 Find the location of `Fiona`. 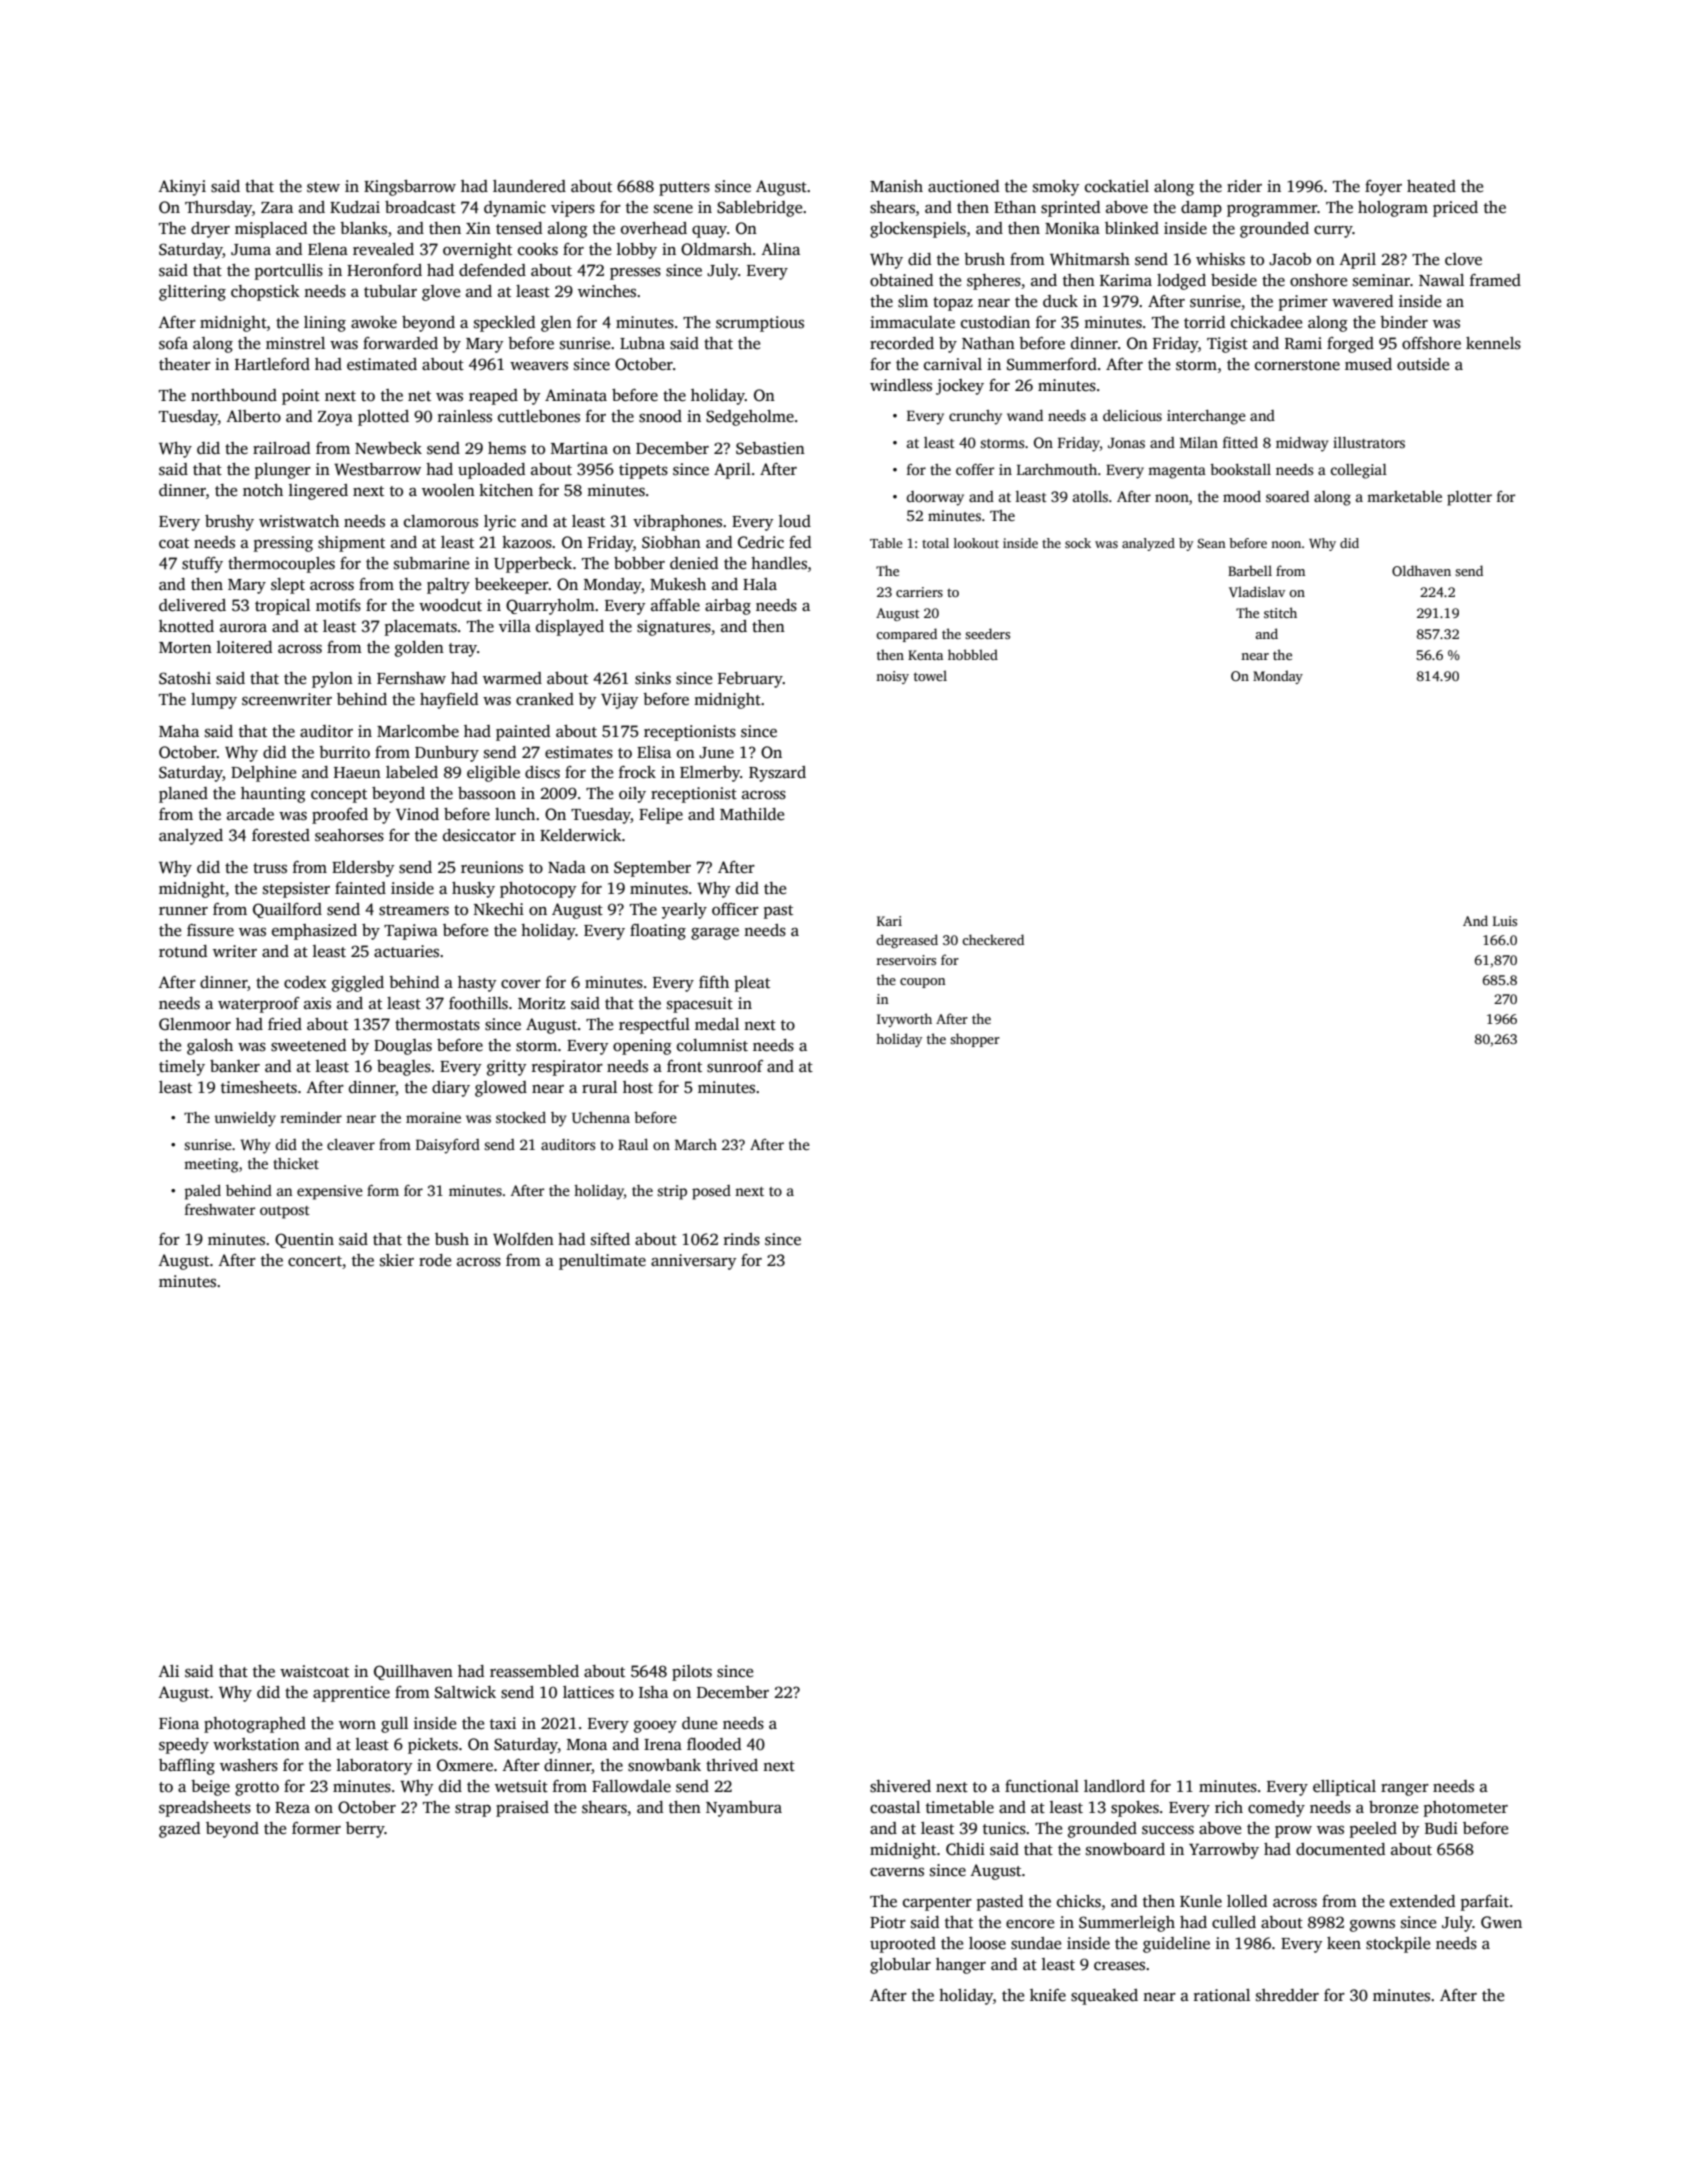

Fiona is located at coordinates (179, 1723).
